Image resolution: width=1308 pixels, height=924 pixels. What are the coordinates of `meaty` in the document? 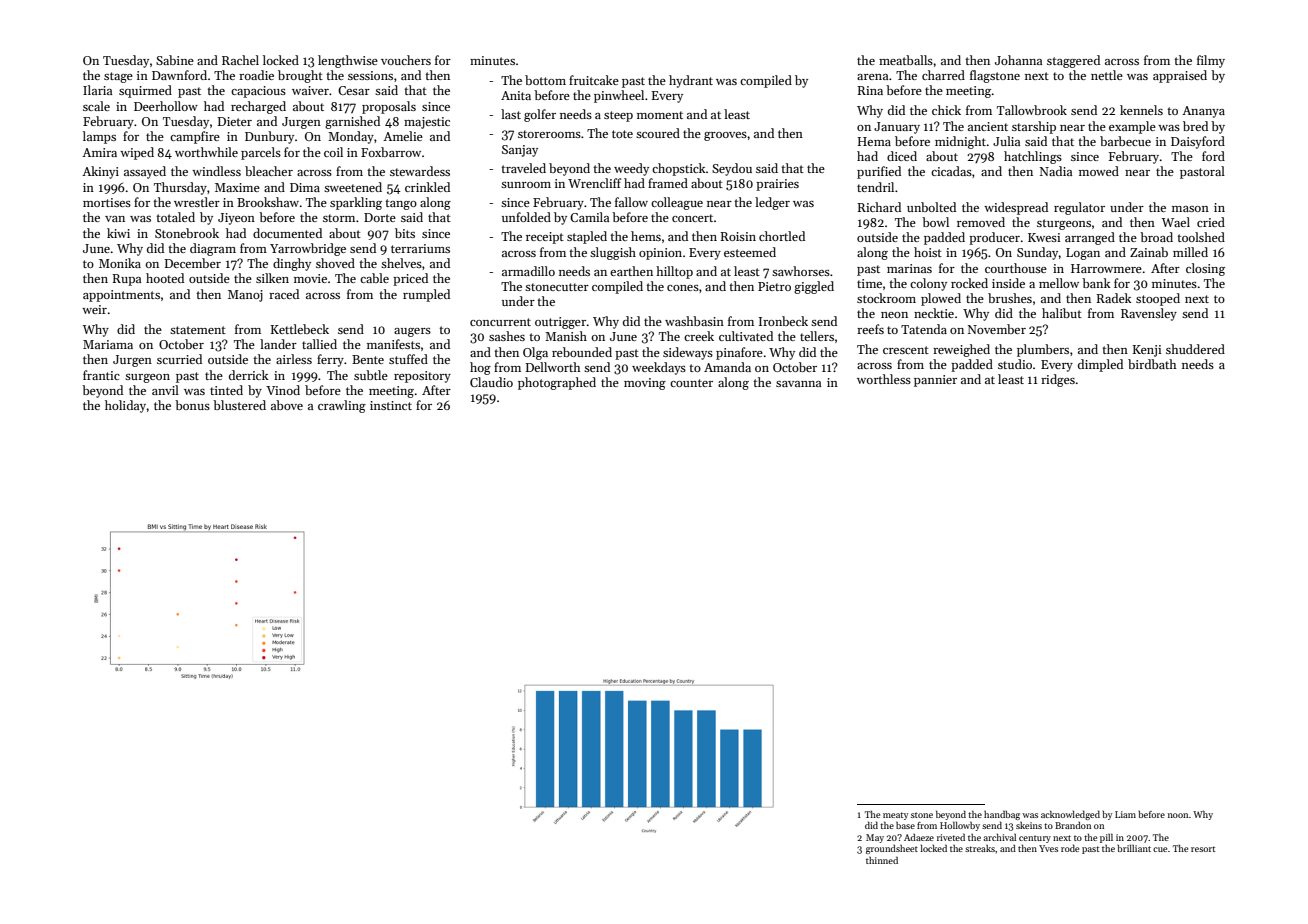 It's located at (895, 816).
